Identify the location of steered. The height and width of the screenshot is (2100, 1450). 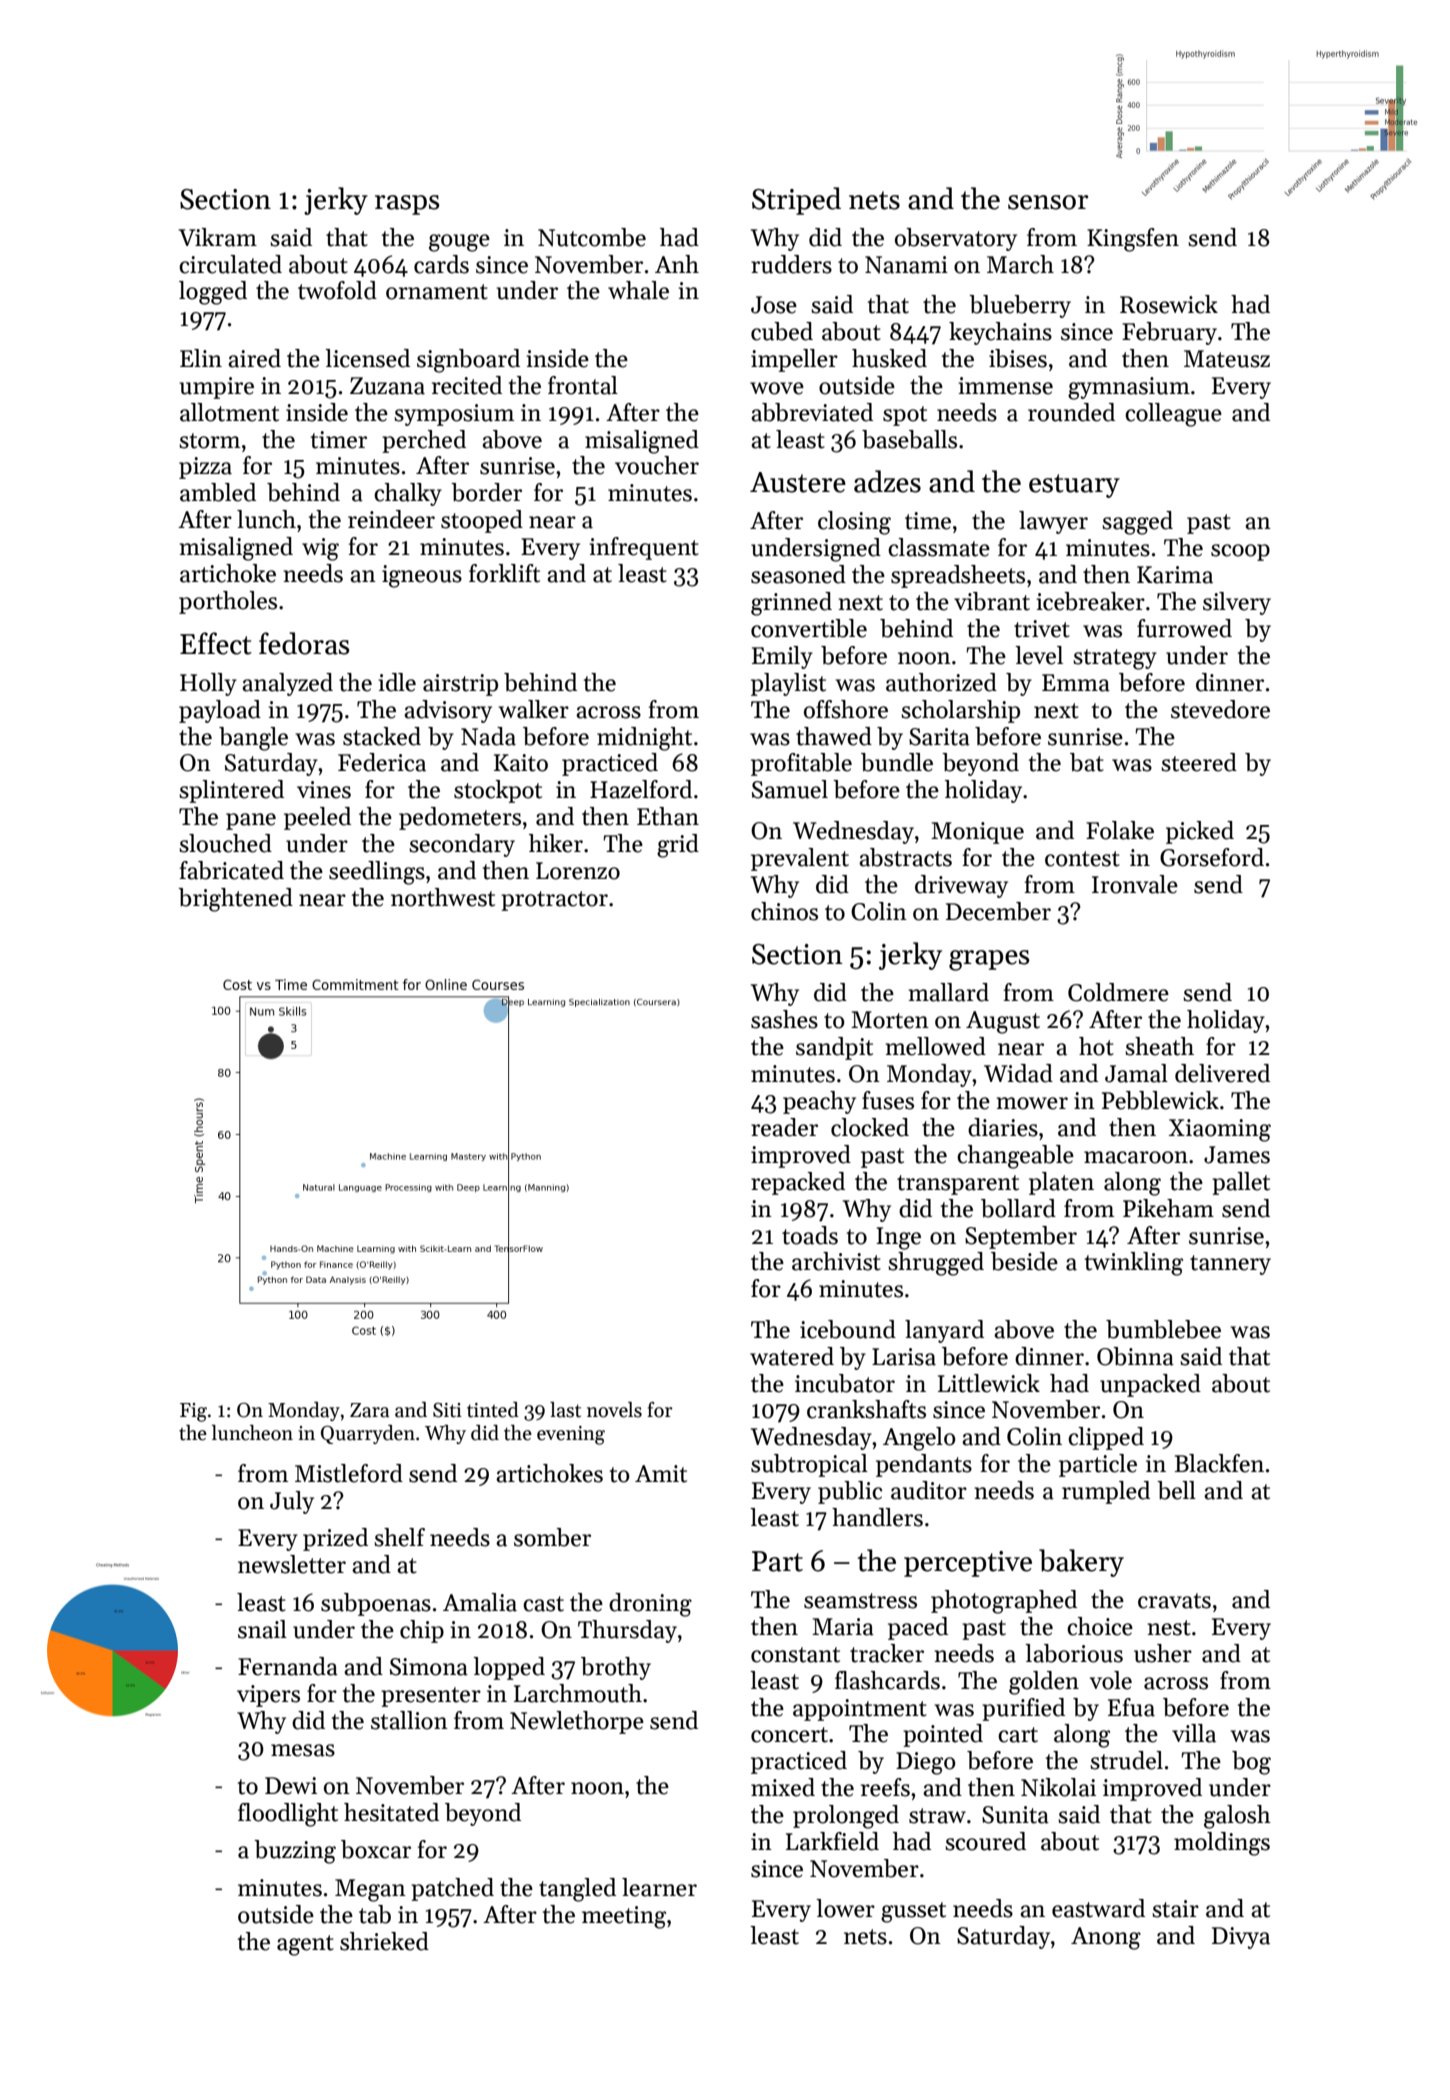
(1199, 762).
